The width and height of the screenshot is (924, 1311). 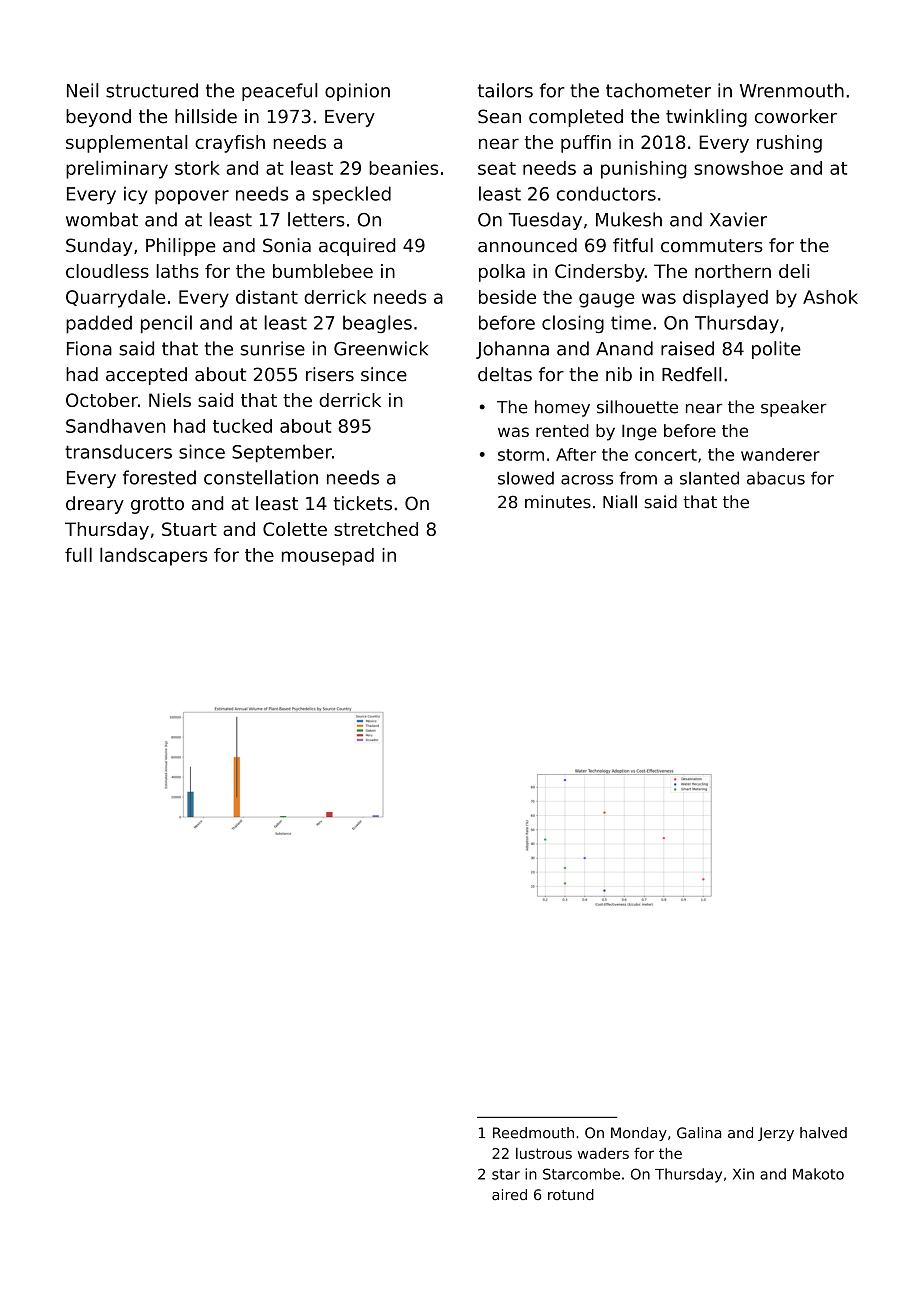 What do you see at coordinates (544, 1153) in the screenshot?
I see `lustrous` at bounding box center [544, 1153].
